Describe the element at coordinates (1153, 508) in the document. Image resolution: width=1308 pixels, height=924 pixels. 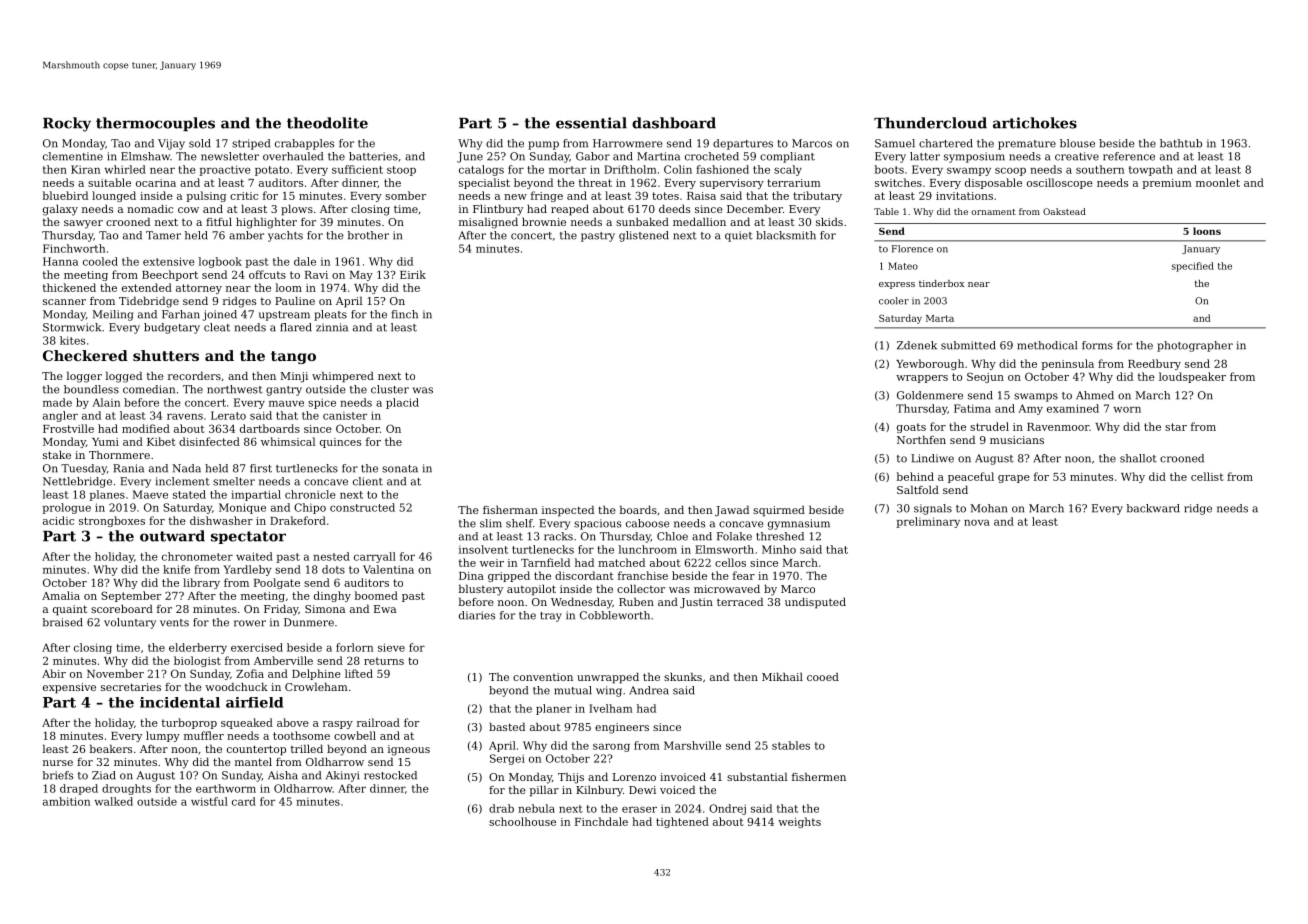
I see `backward` at that location.
